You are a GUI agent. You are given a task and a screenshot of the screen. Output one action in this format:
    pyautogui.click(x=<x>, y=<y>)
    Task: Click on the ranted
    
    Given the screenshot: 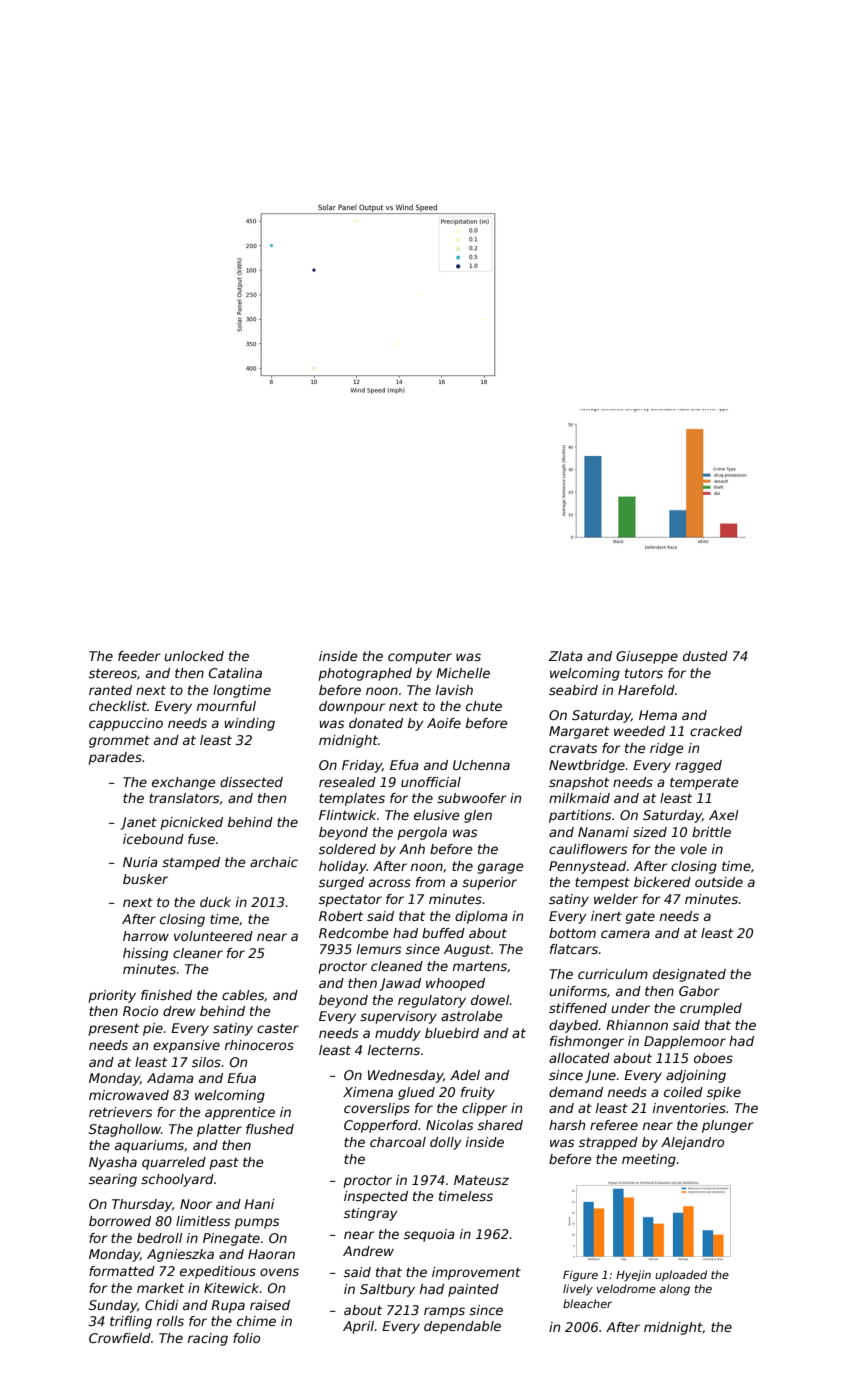 What is the action you would take?
    pyautogui.click(x=110, y=690)
